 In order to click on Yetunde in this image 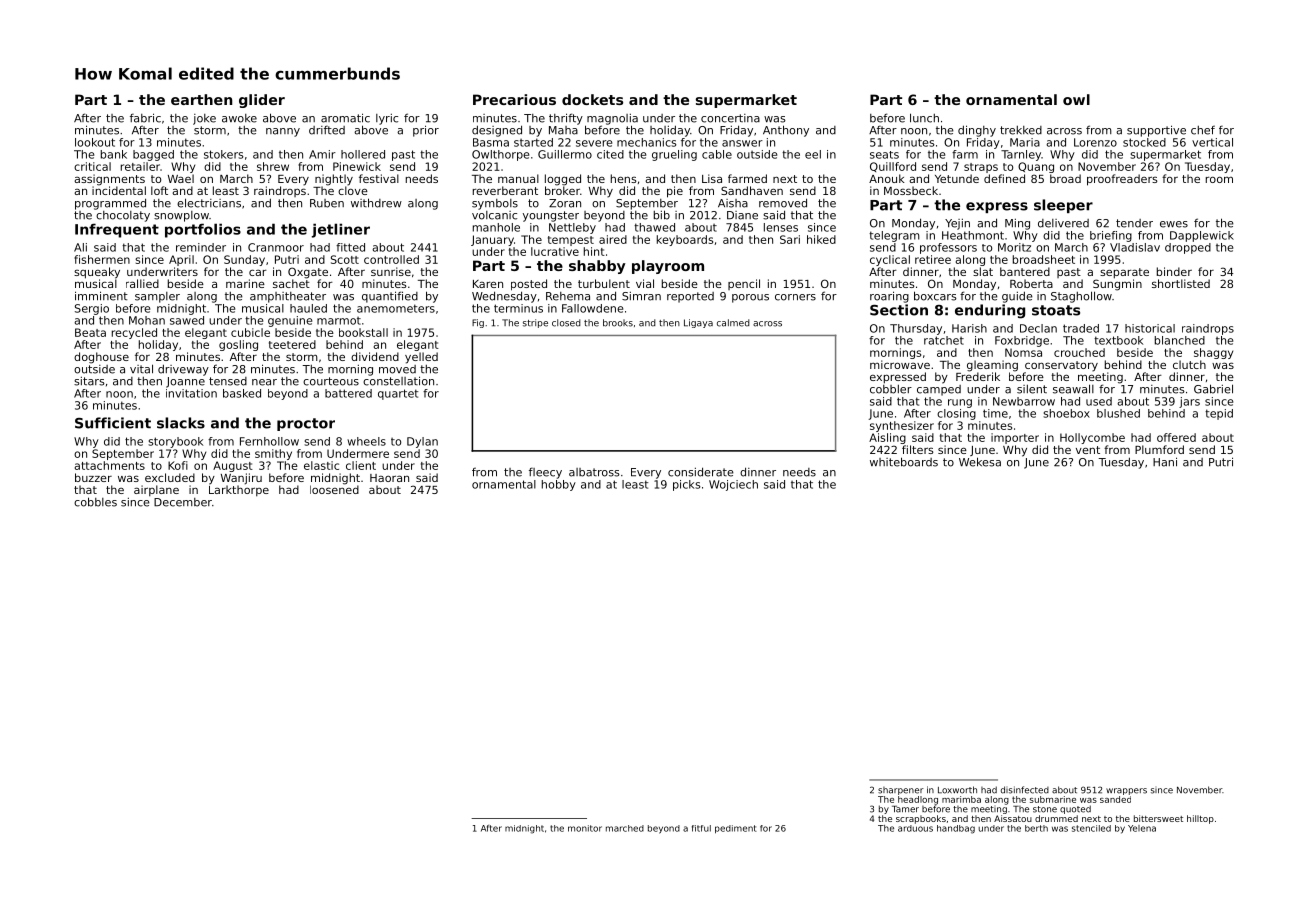, I will do `click(957, 178)`.
